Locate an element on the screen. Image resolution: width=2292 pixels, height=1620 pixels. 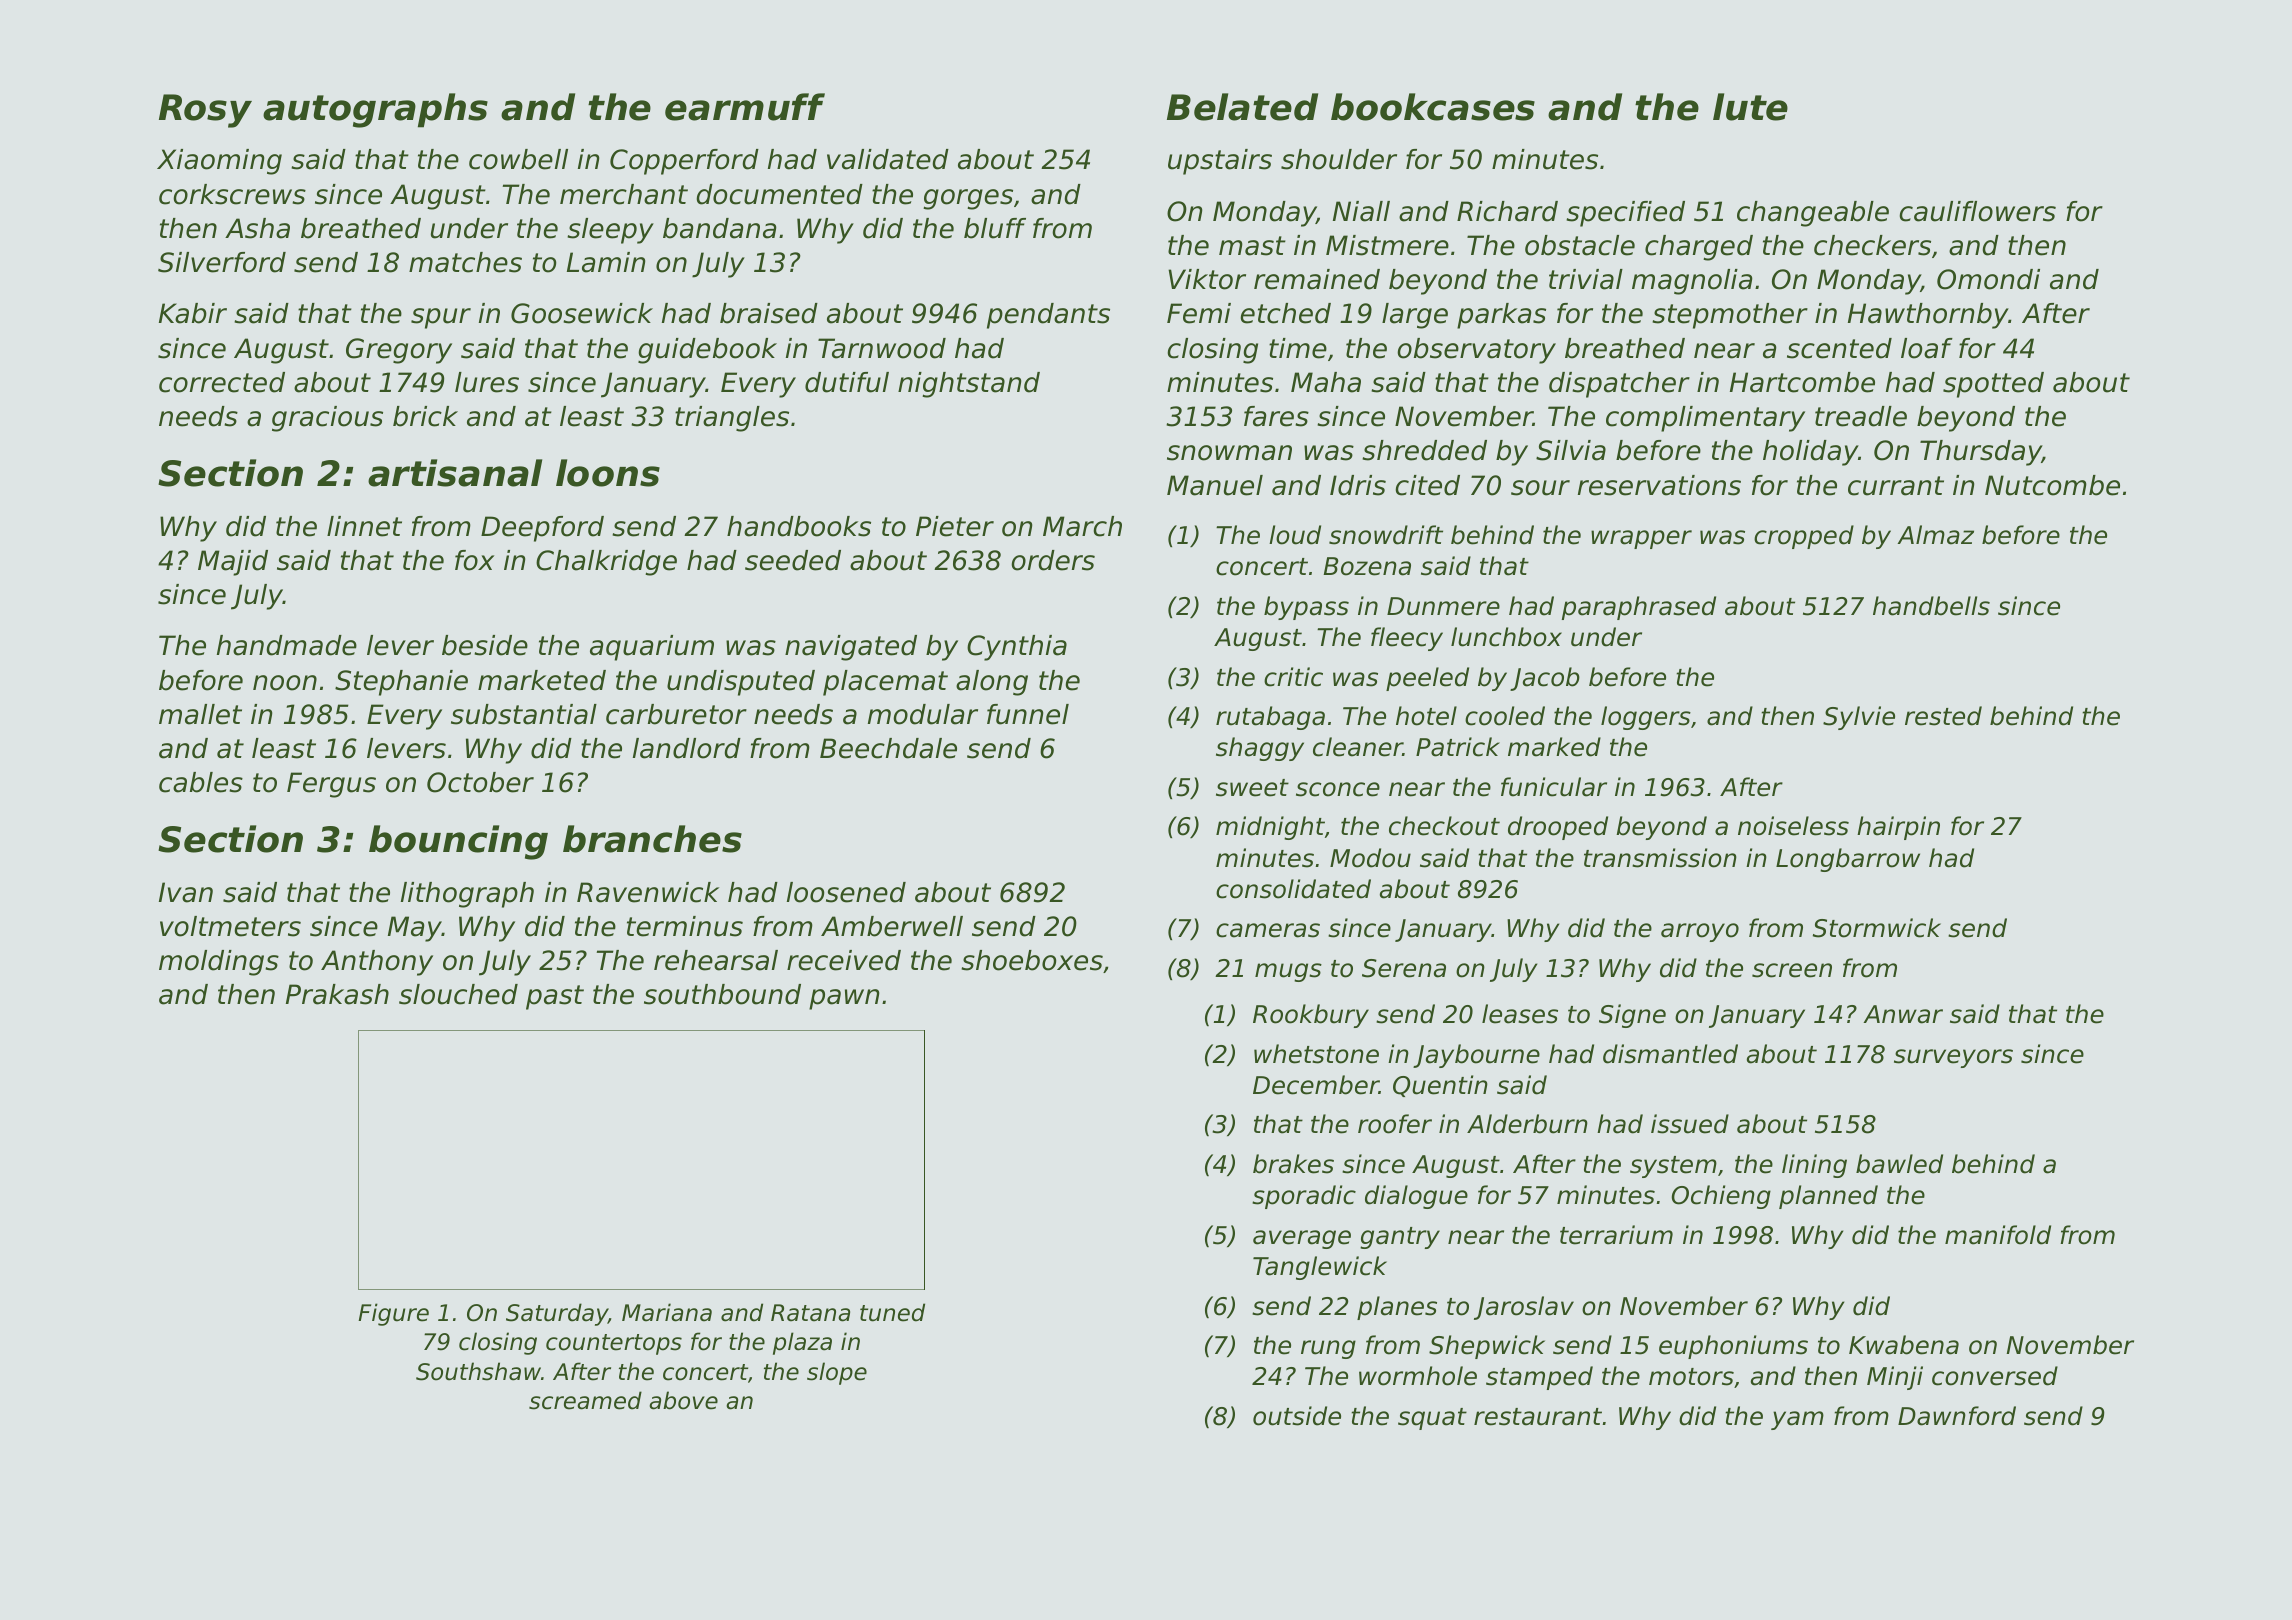
bawled is located at coordinates (1899, 1164).
